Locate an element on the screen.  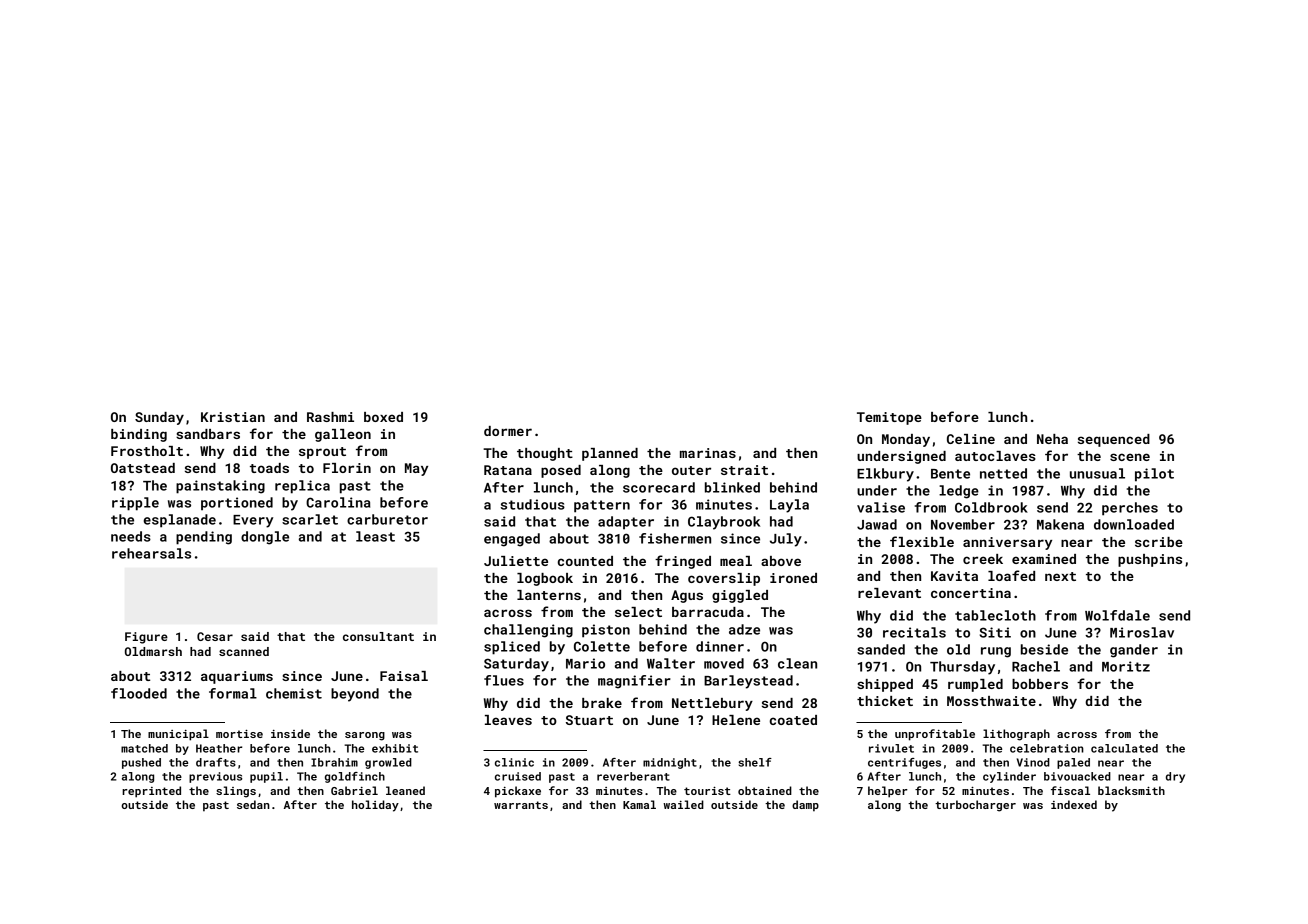
Colette is located at coordinates (602, 646).
